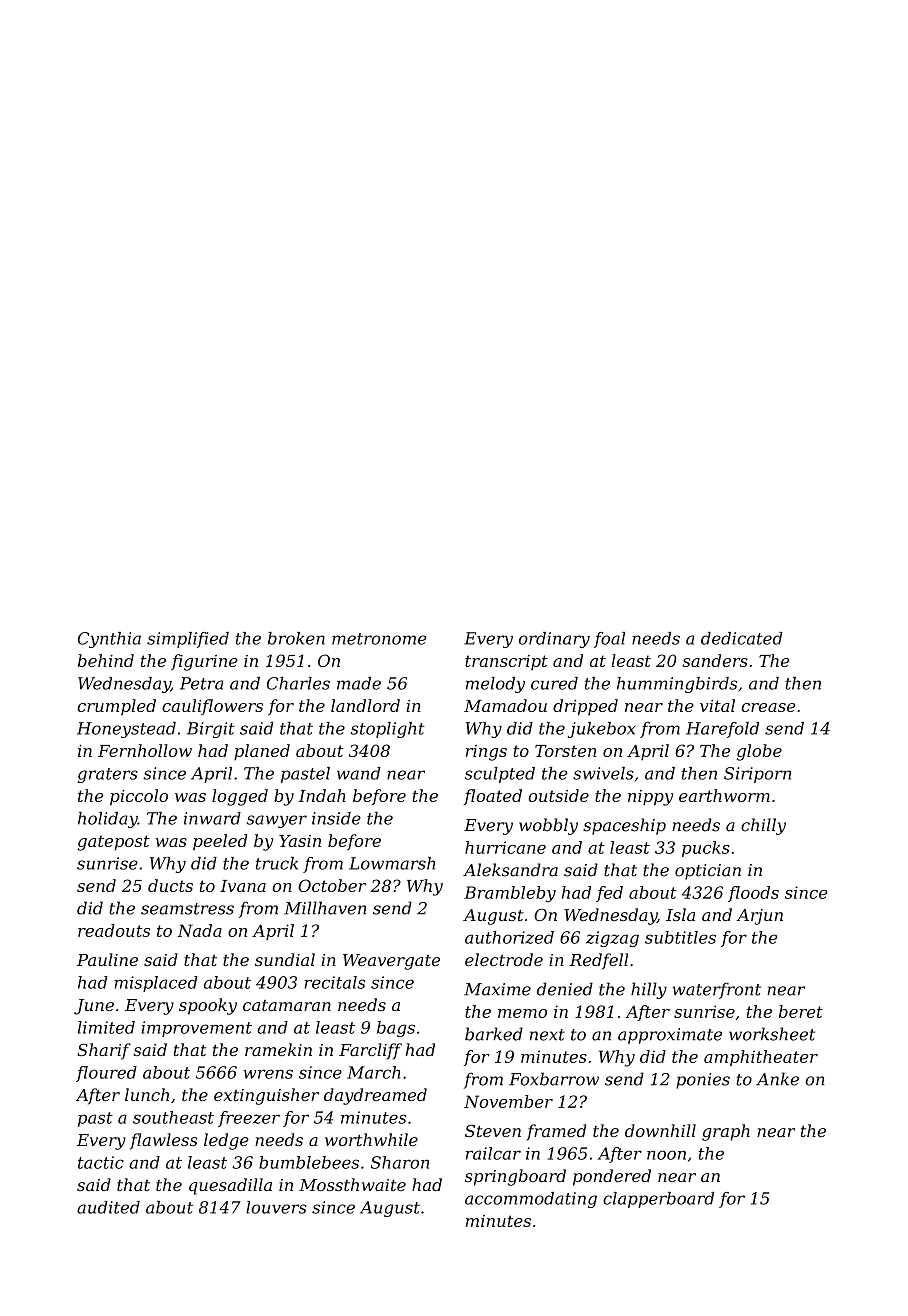  Describe the element at coordinates (768, 707) in the page. I see `crease` at that location.
